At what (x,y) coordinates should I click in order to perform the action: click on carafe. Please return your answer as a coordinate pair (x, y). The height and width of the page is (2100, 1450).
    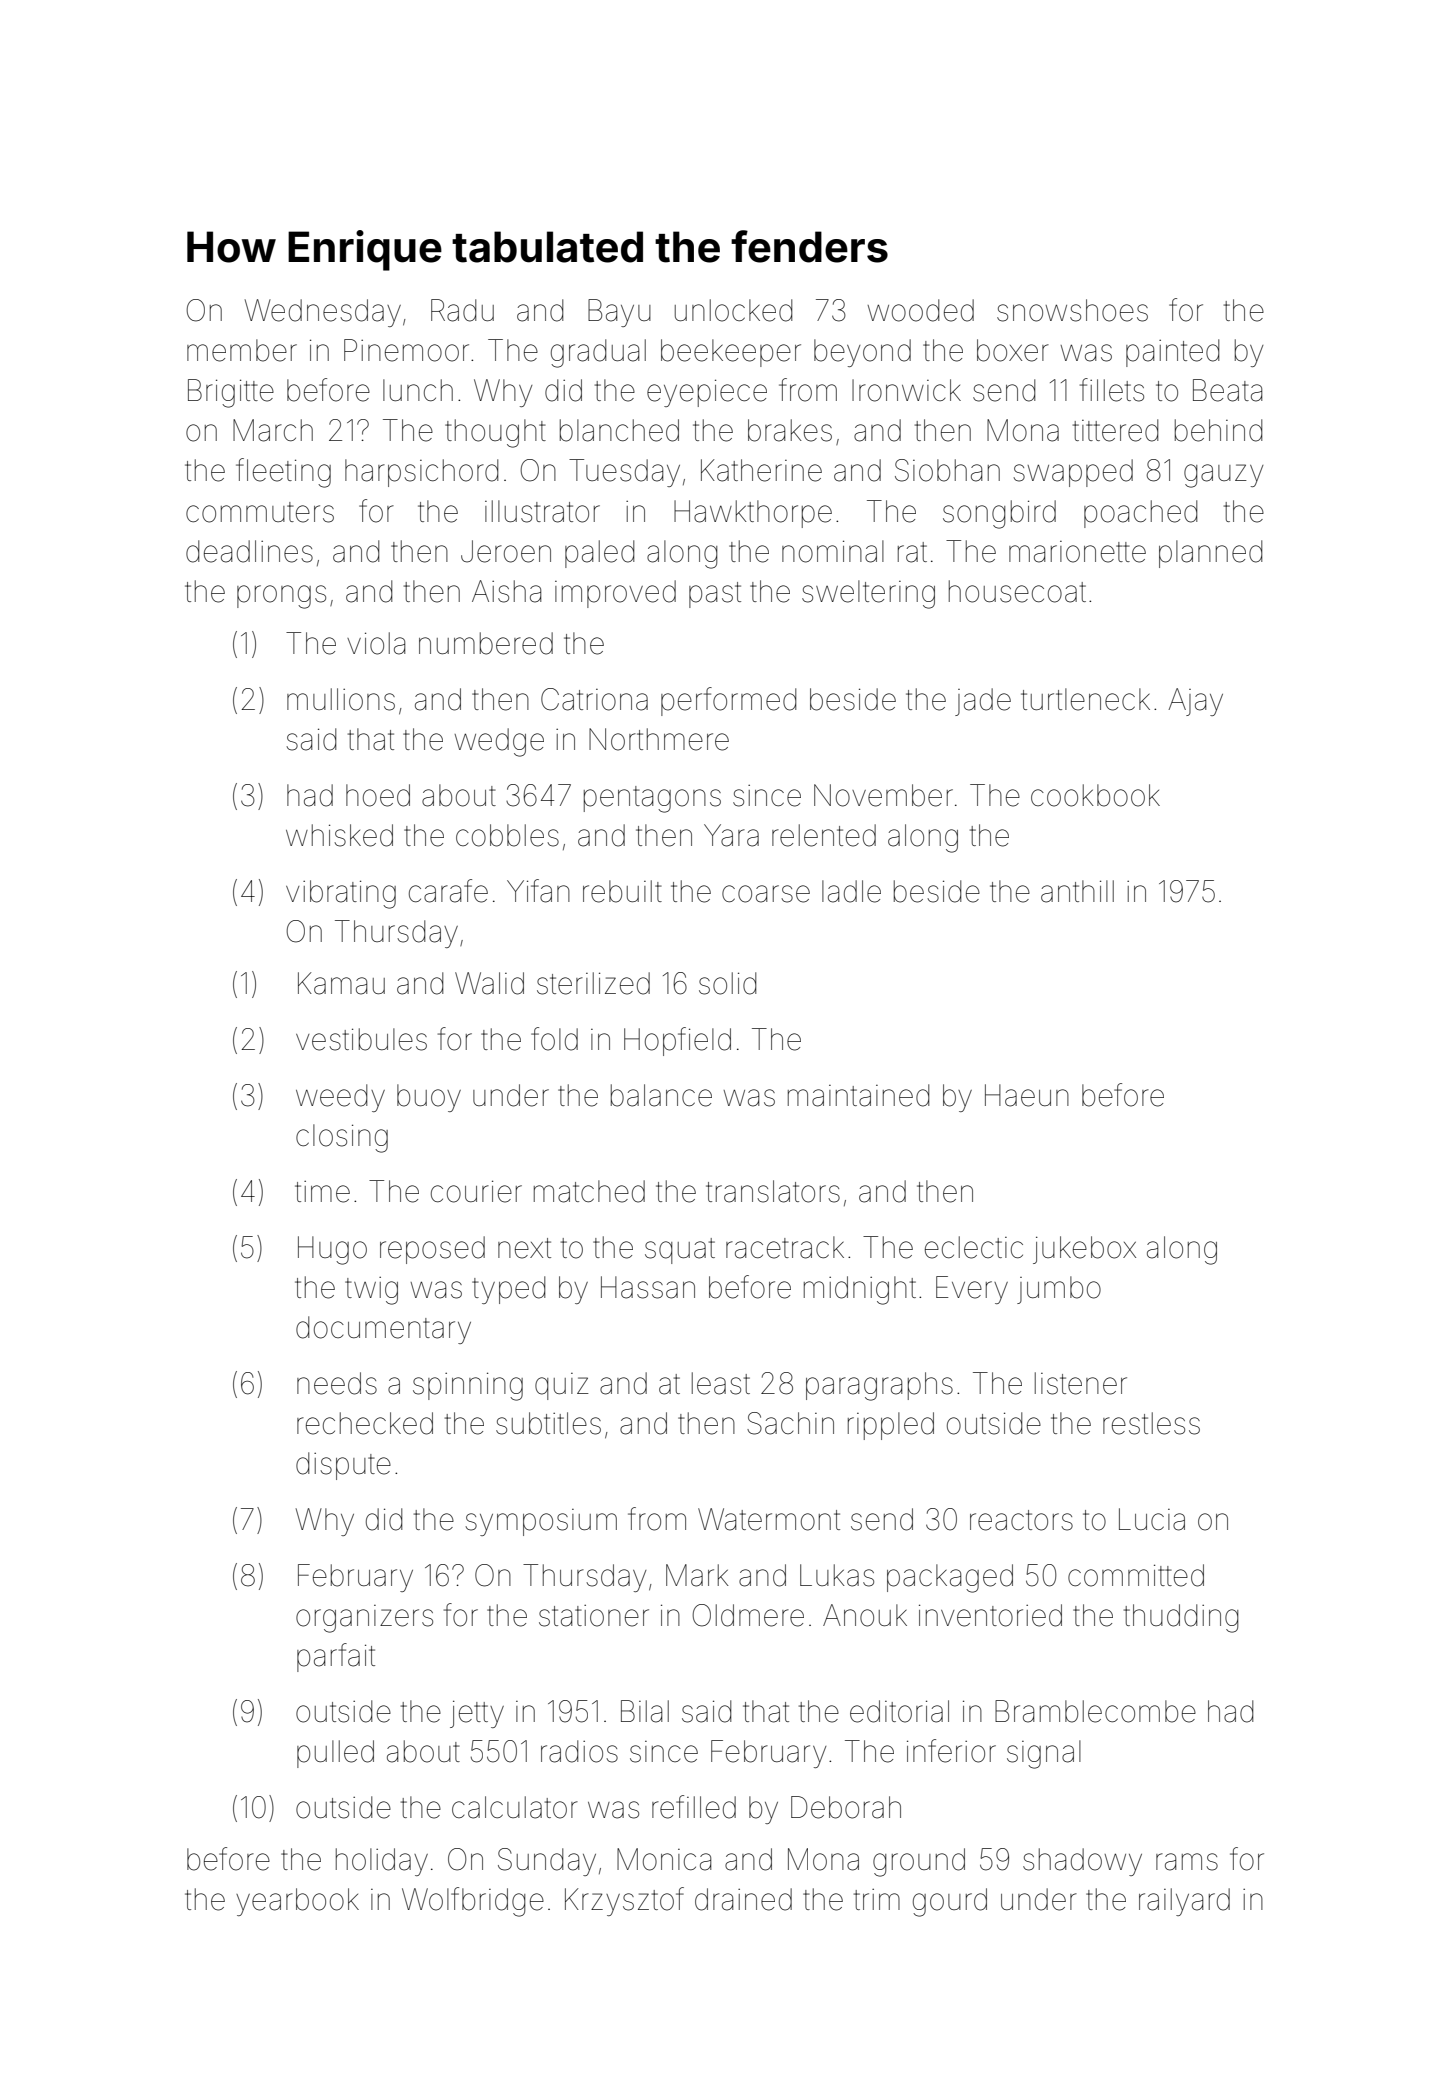
    Looking at the image, I should click on (448, 891).
